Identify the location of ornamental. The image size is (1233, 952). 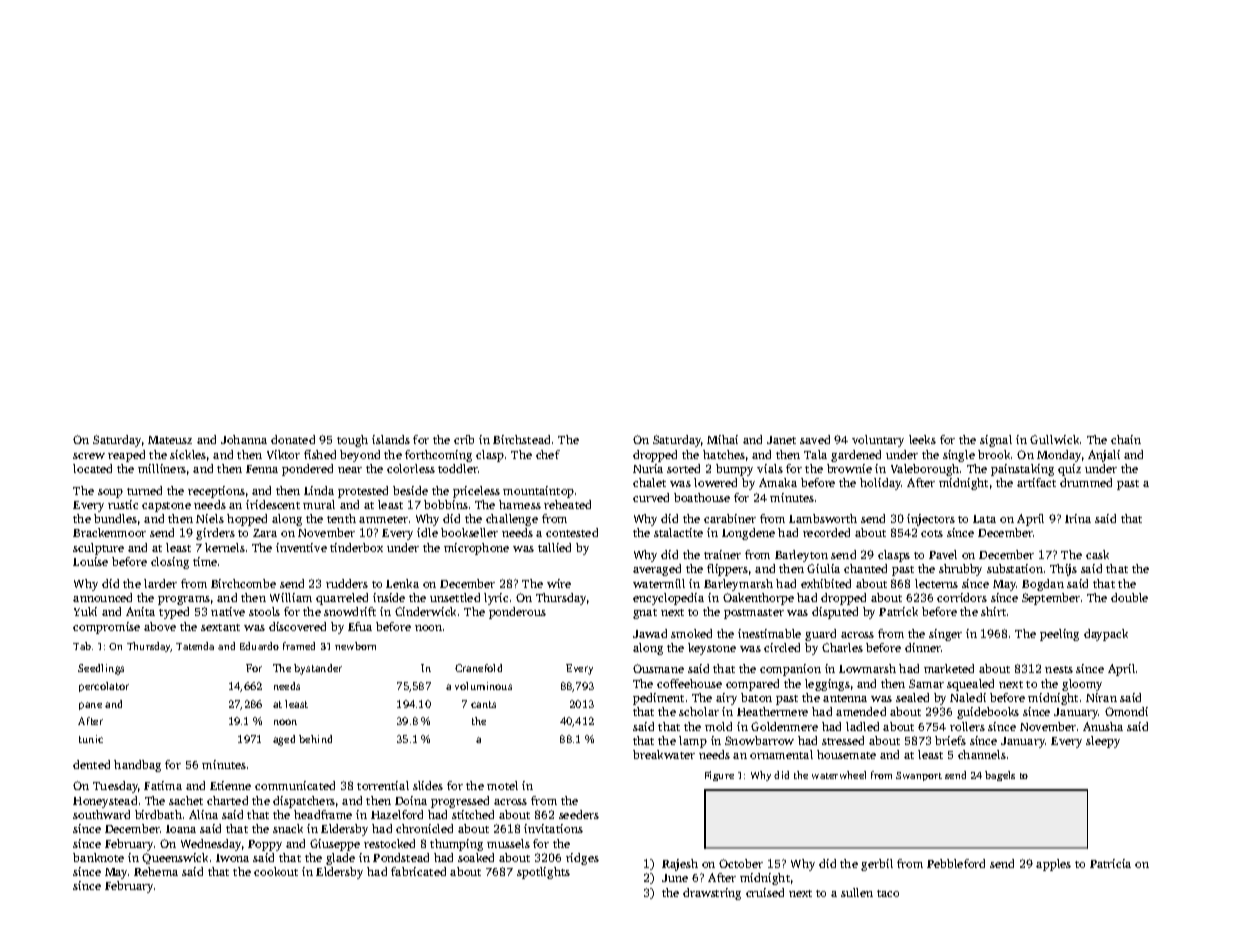
(781, 754).
